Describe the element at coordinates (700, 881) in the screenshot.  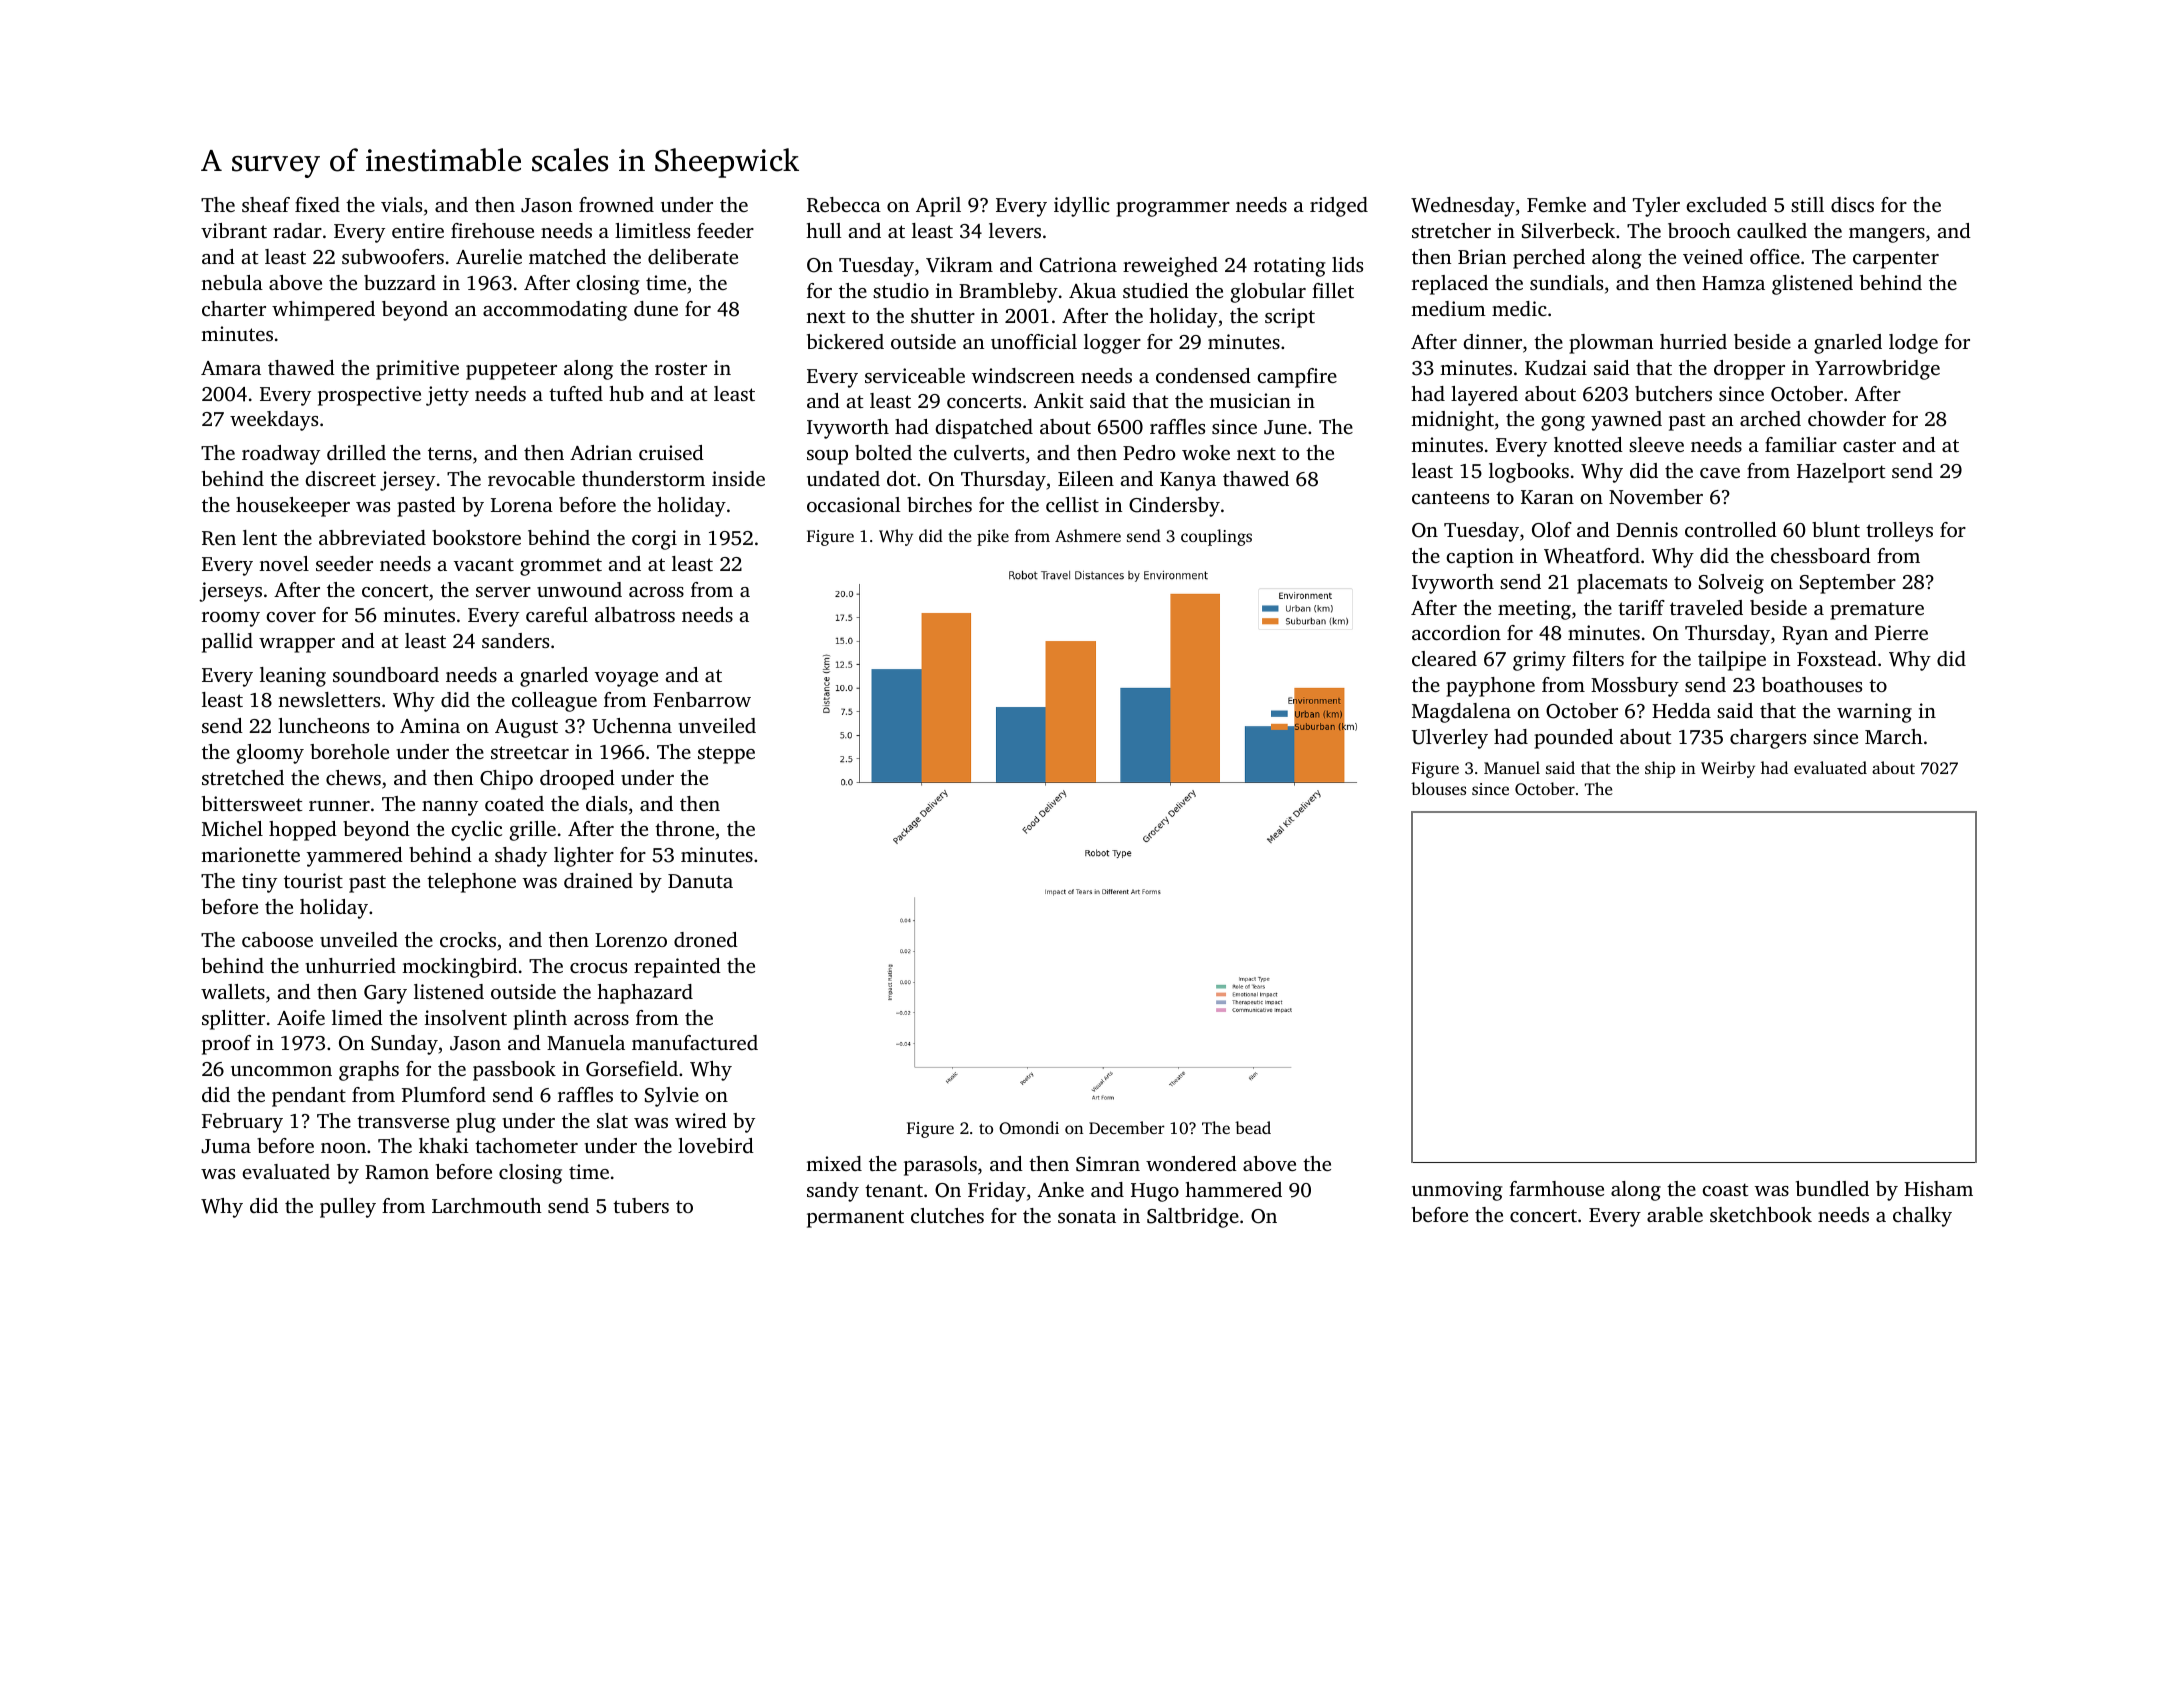
I see `Danuta` at that location.
